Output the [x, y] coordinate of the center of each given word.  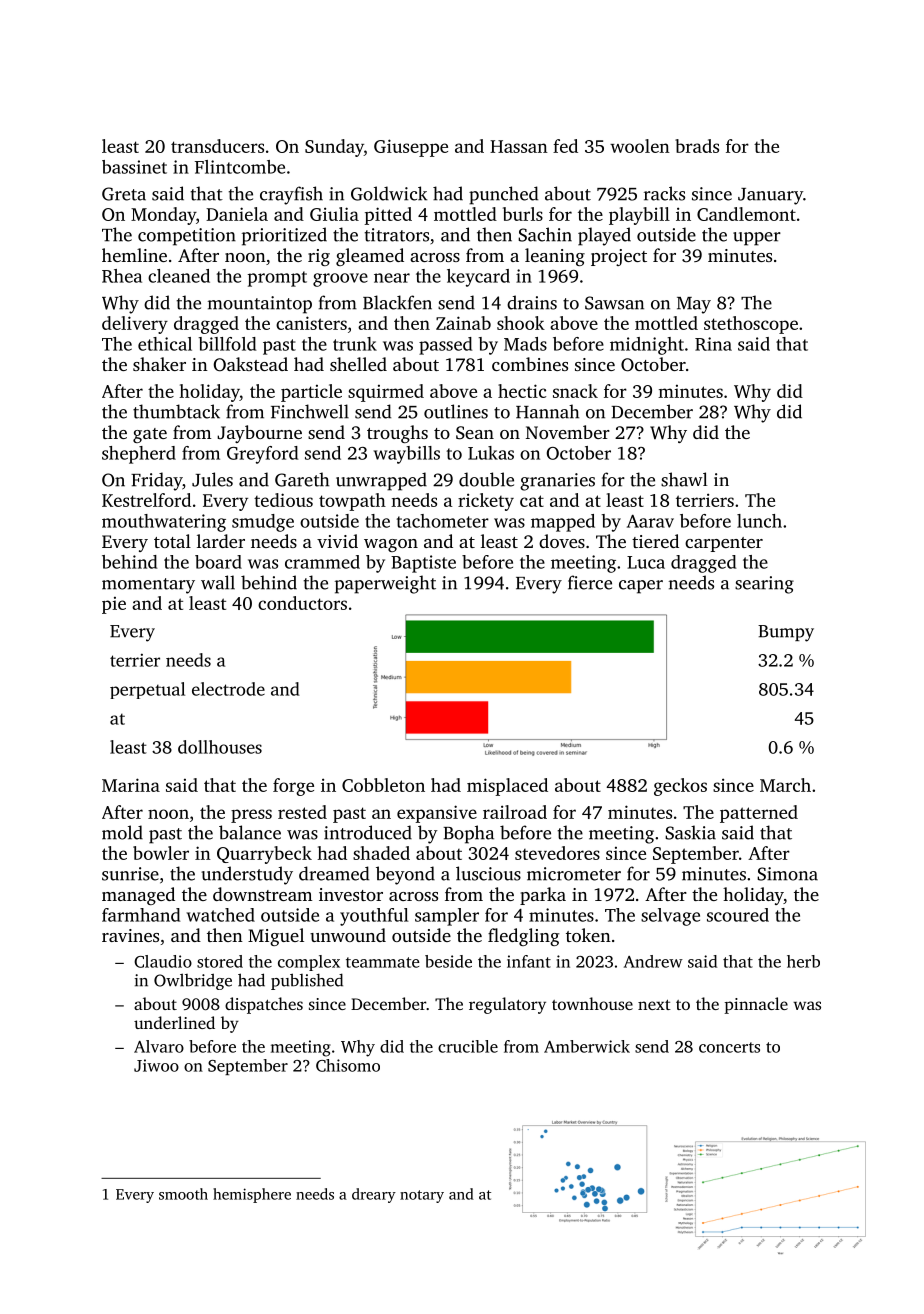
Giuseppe [411, 148]
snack [575, 391]
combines [530, 364]
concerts [729, 1047]
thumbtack [176, 411]
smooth [183, 1194]
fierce [590, 582]
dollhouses [220, 747]
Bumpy [786, 633]
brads [697, 146]
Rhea [122, 276]
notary [422, 1196]
